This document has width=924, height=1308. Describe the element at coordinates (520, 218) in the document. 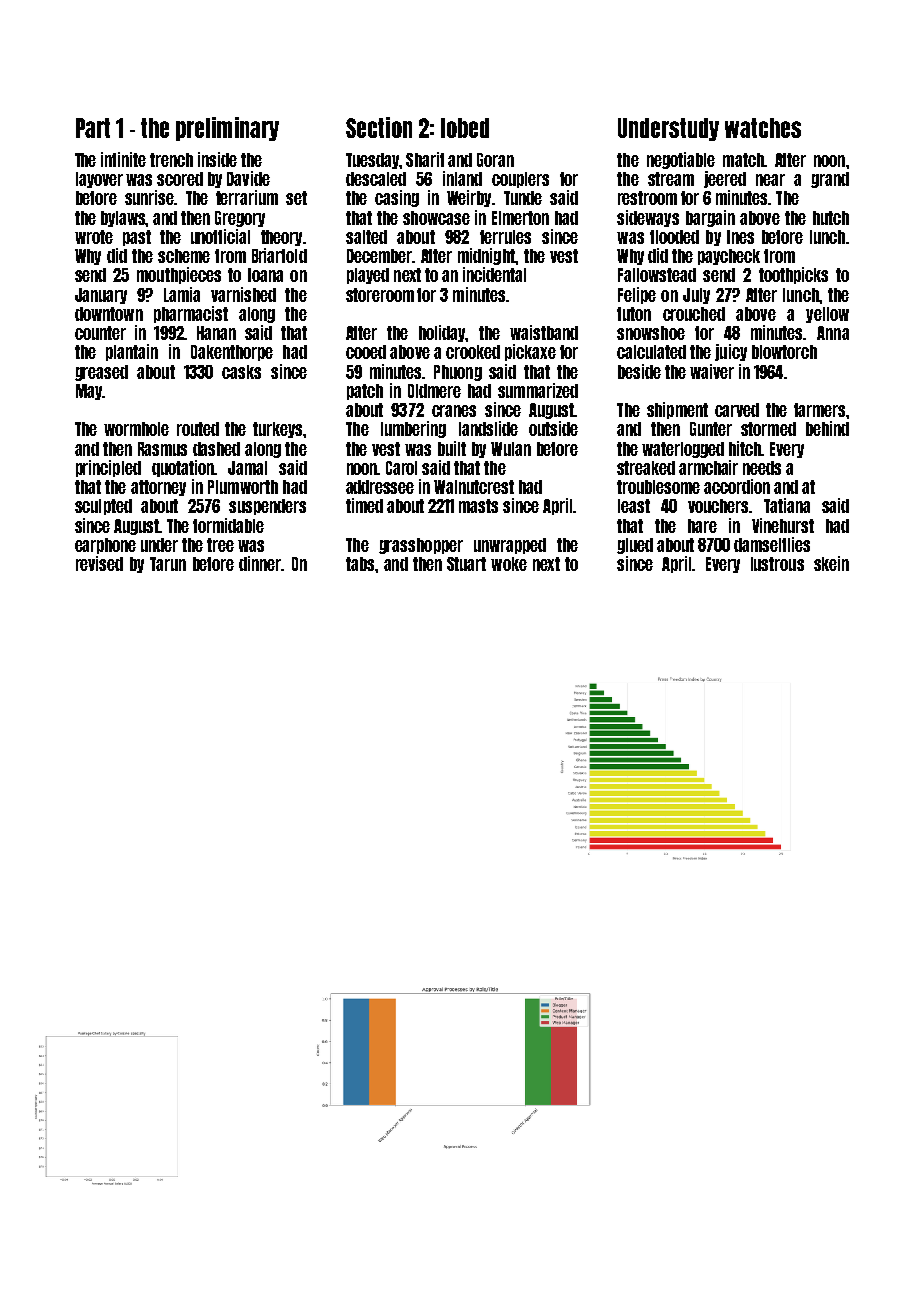

I see `Elmerton` at that location.
